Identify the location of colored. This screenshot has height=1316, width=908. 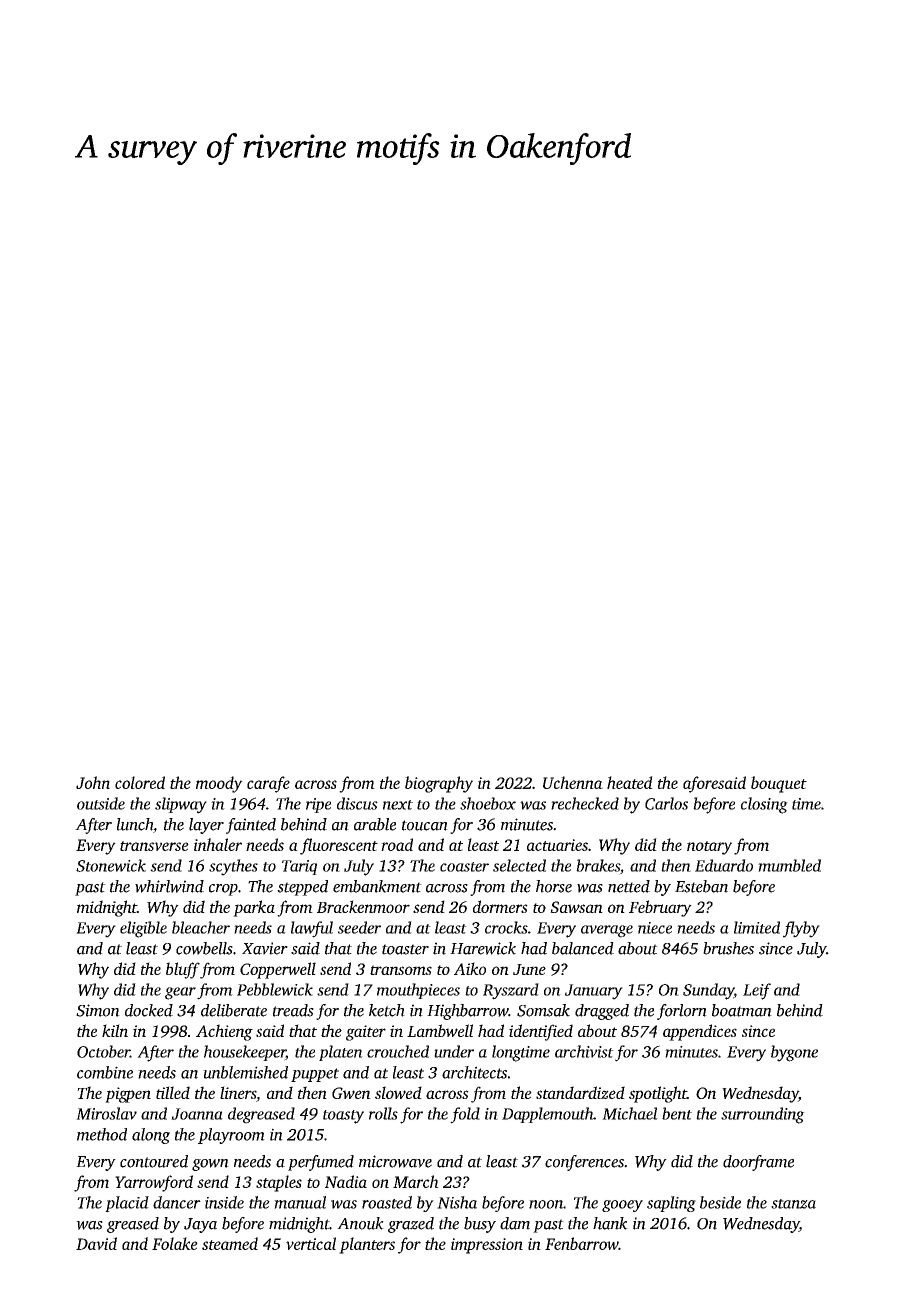
(140, 782).
